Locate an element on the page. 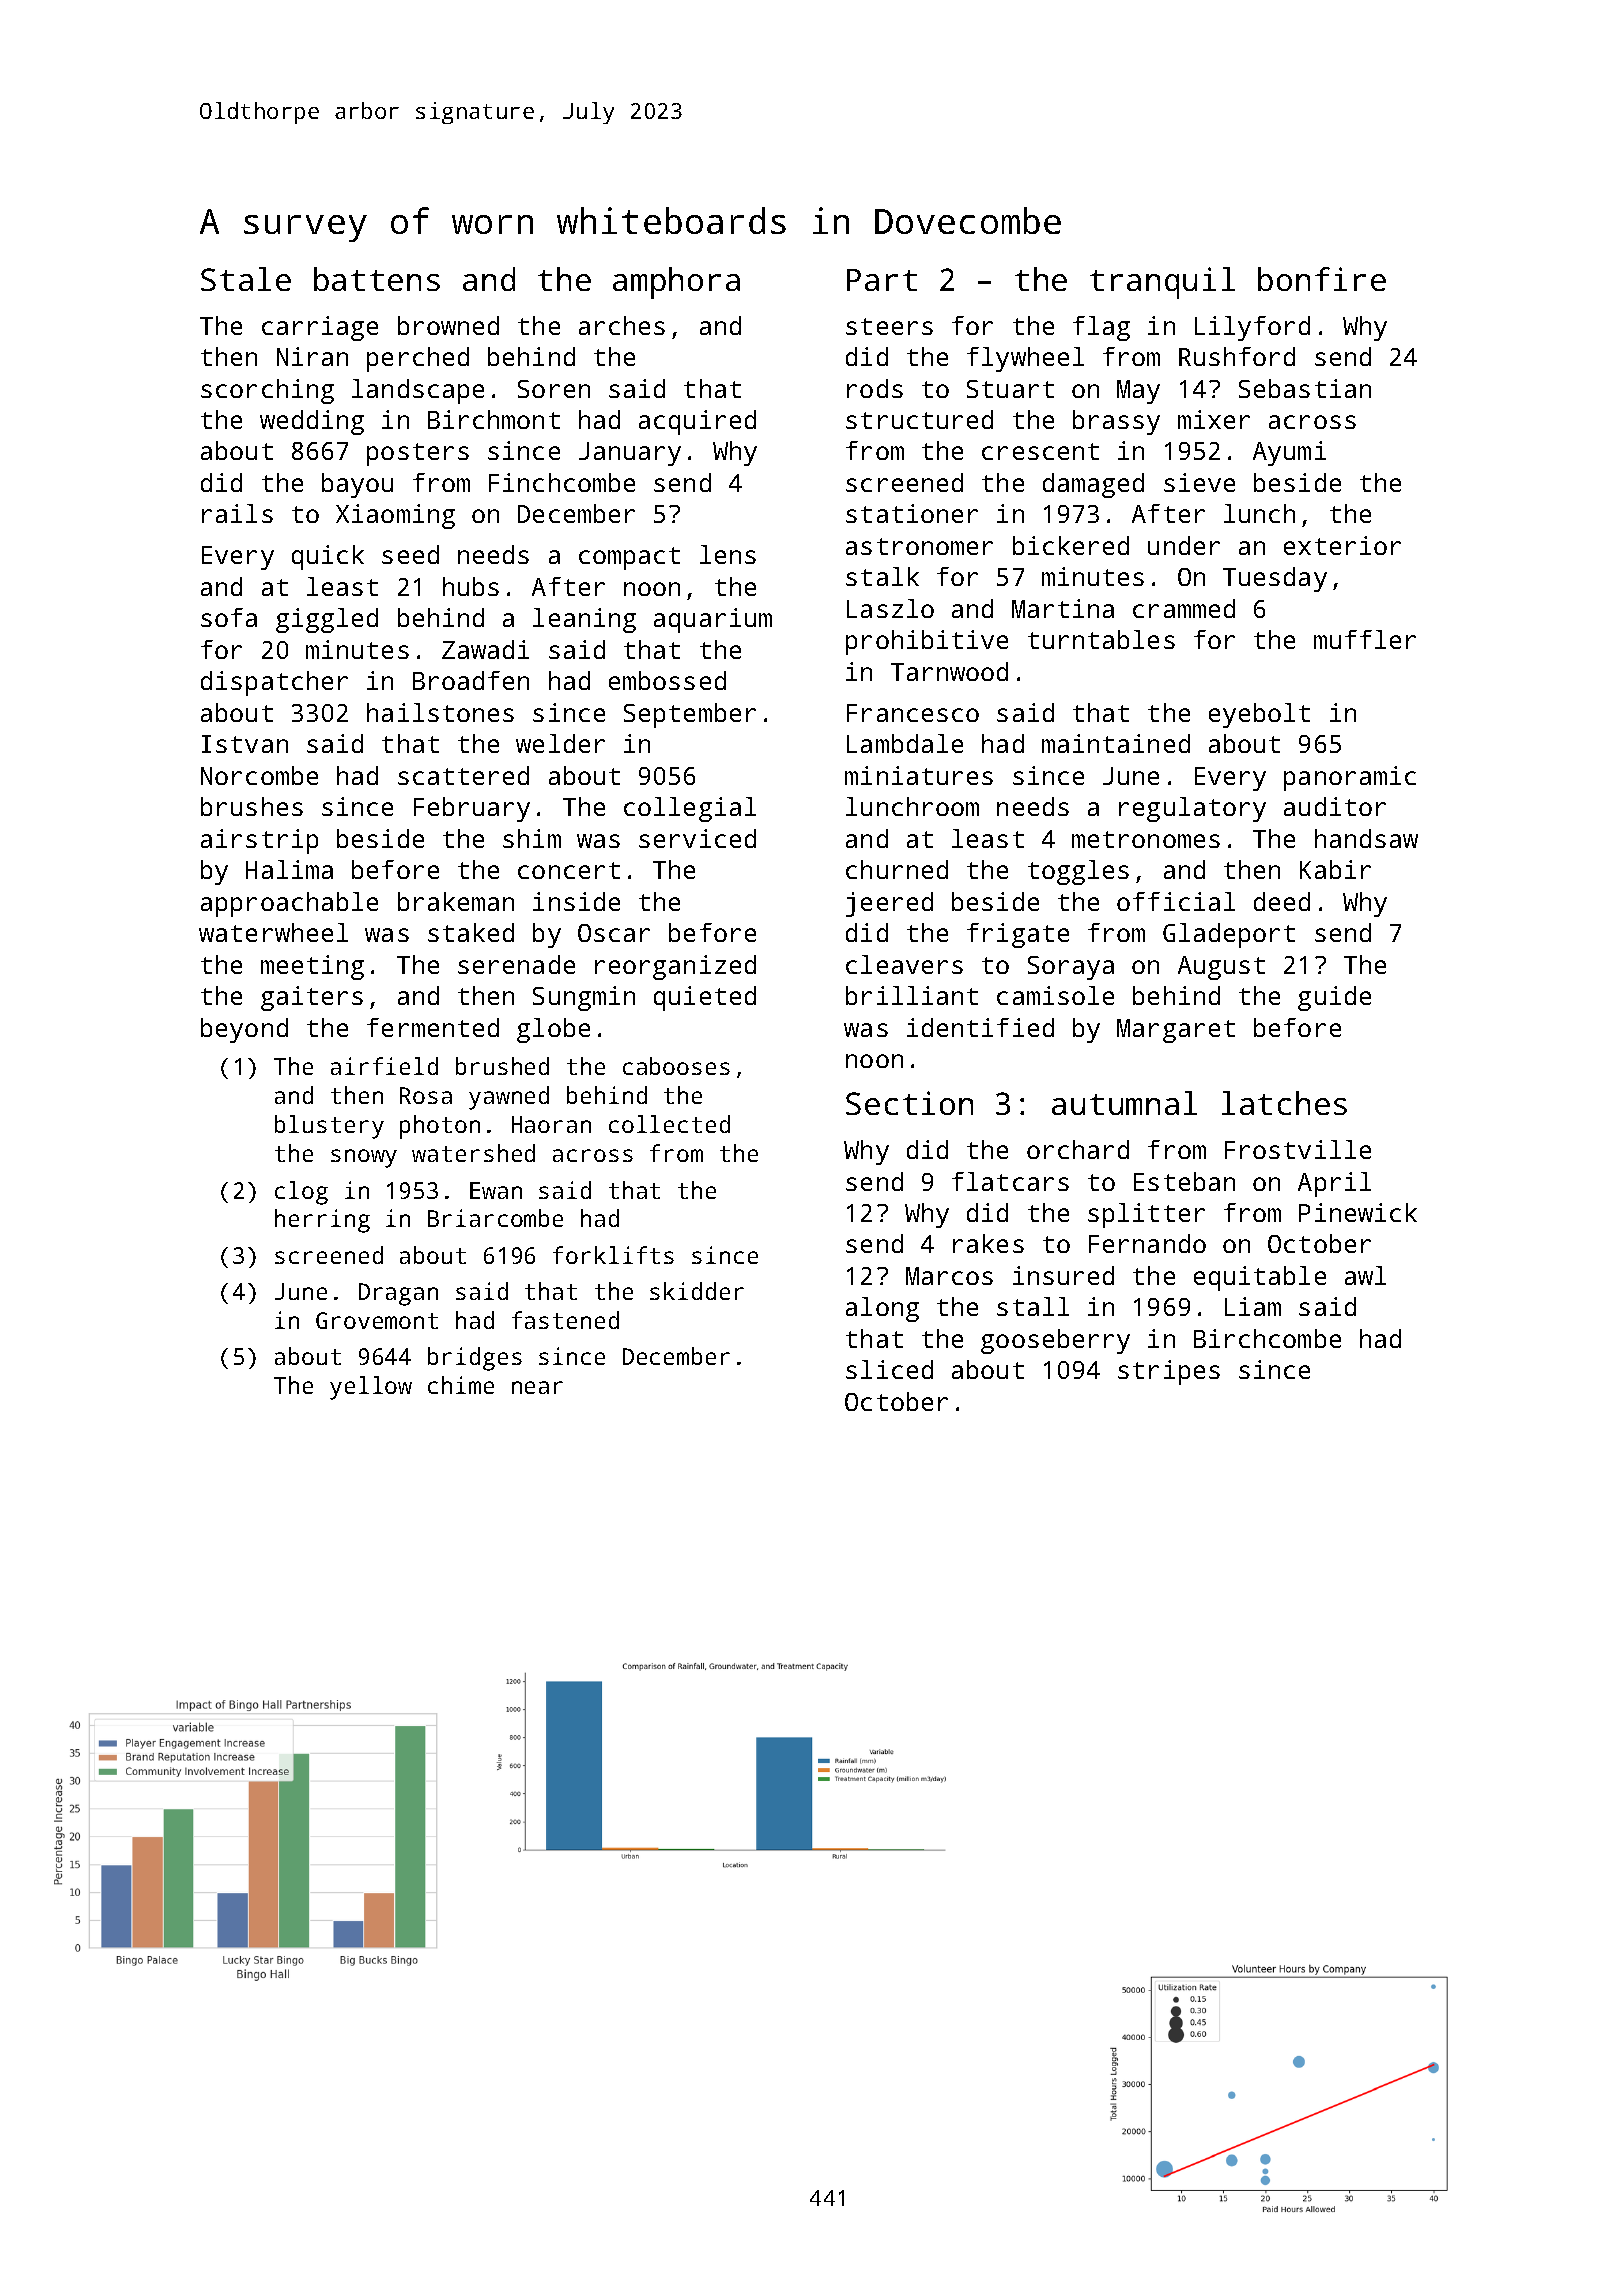 This page has height=2292, width=1620. auditor is located at coordinates (1335, 806).
